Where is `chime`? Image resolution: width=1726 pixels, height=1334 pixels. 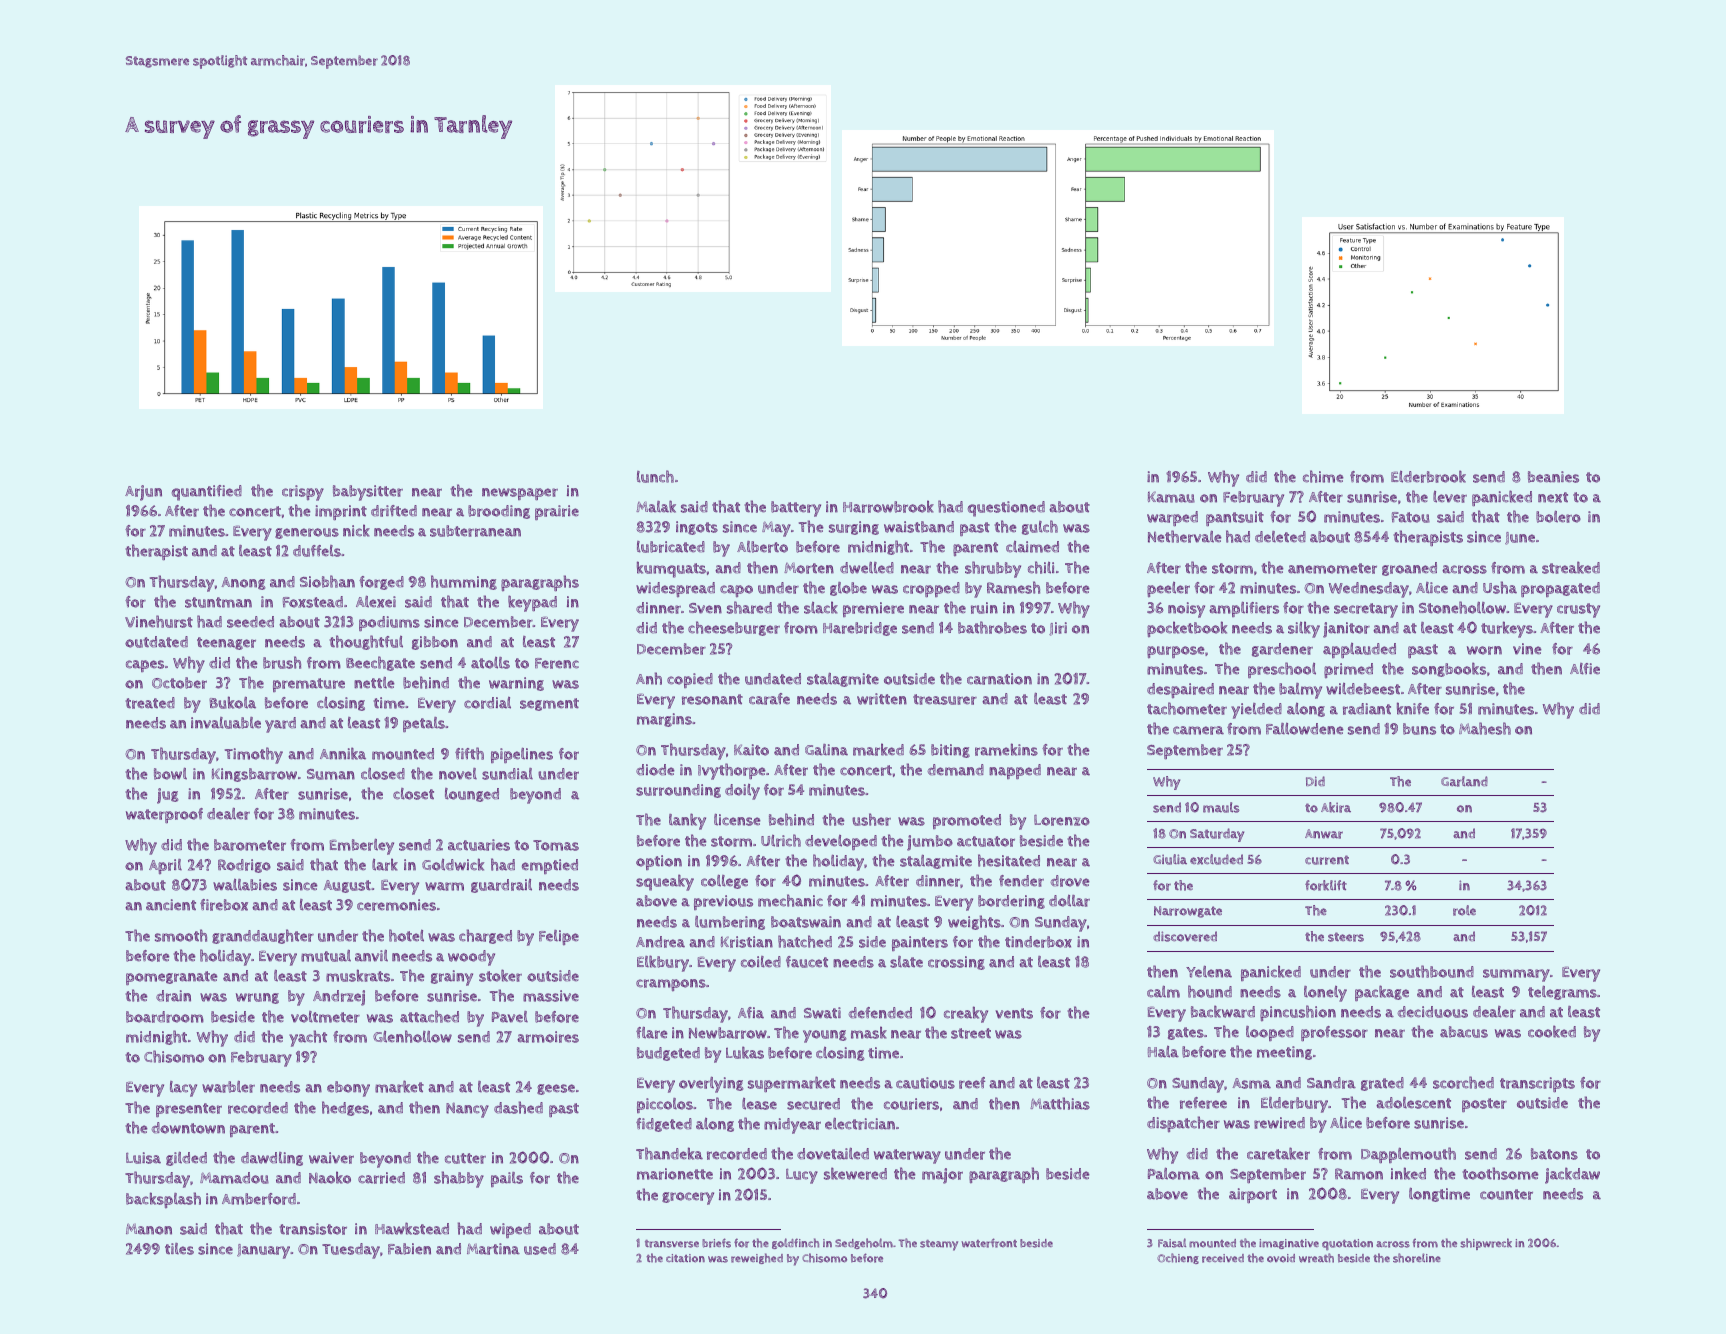
chime is located at coordinates (1323, 476).
